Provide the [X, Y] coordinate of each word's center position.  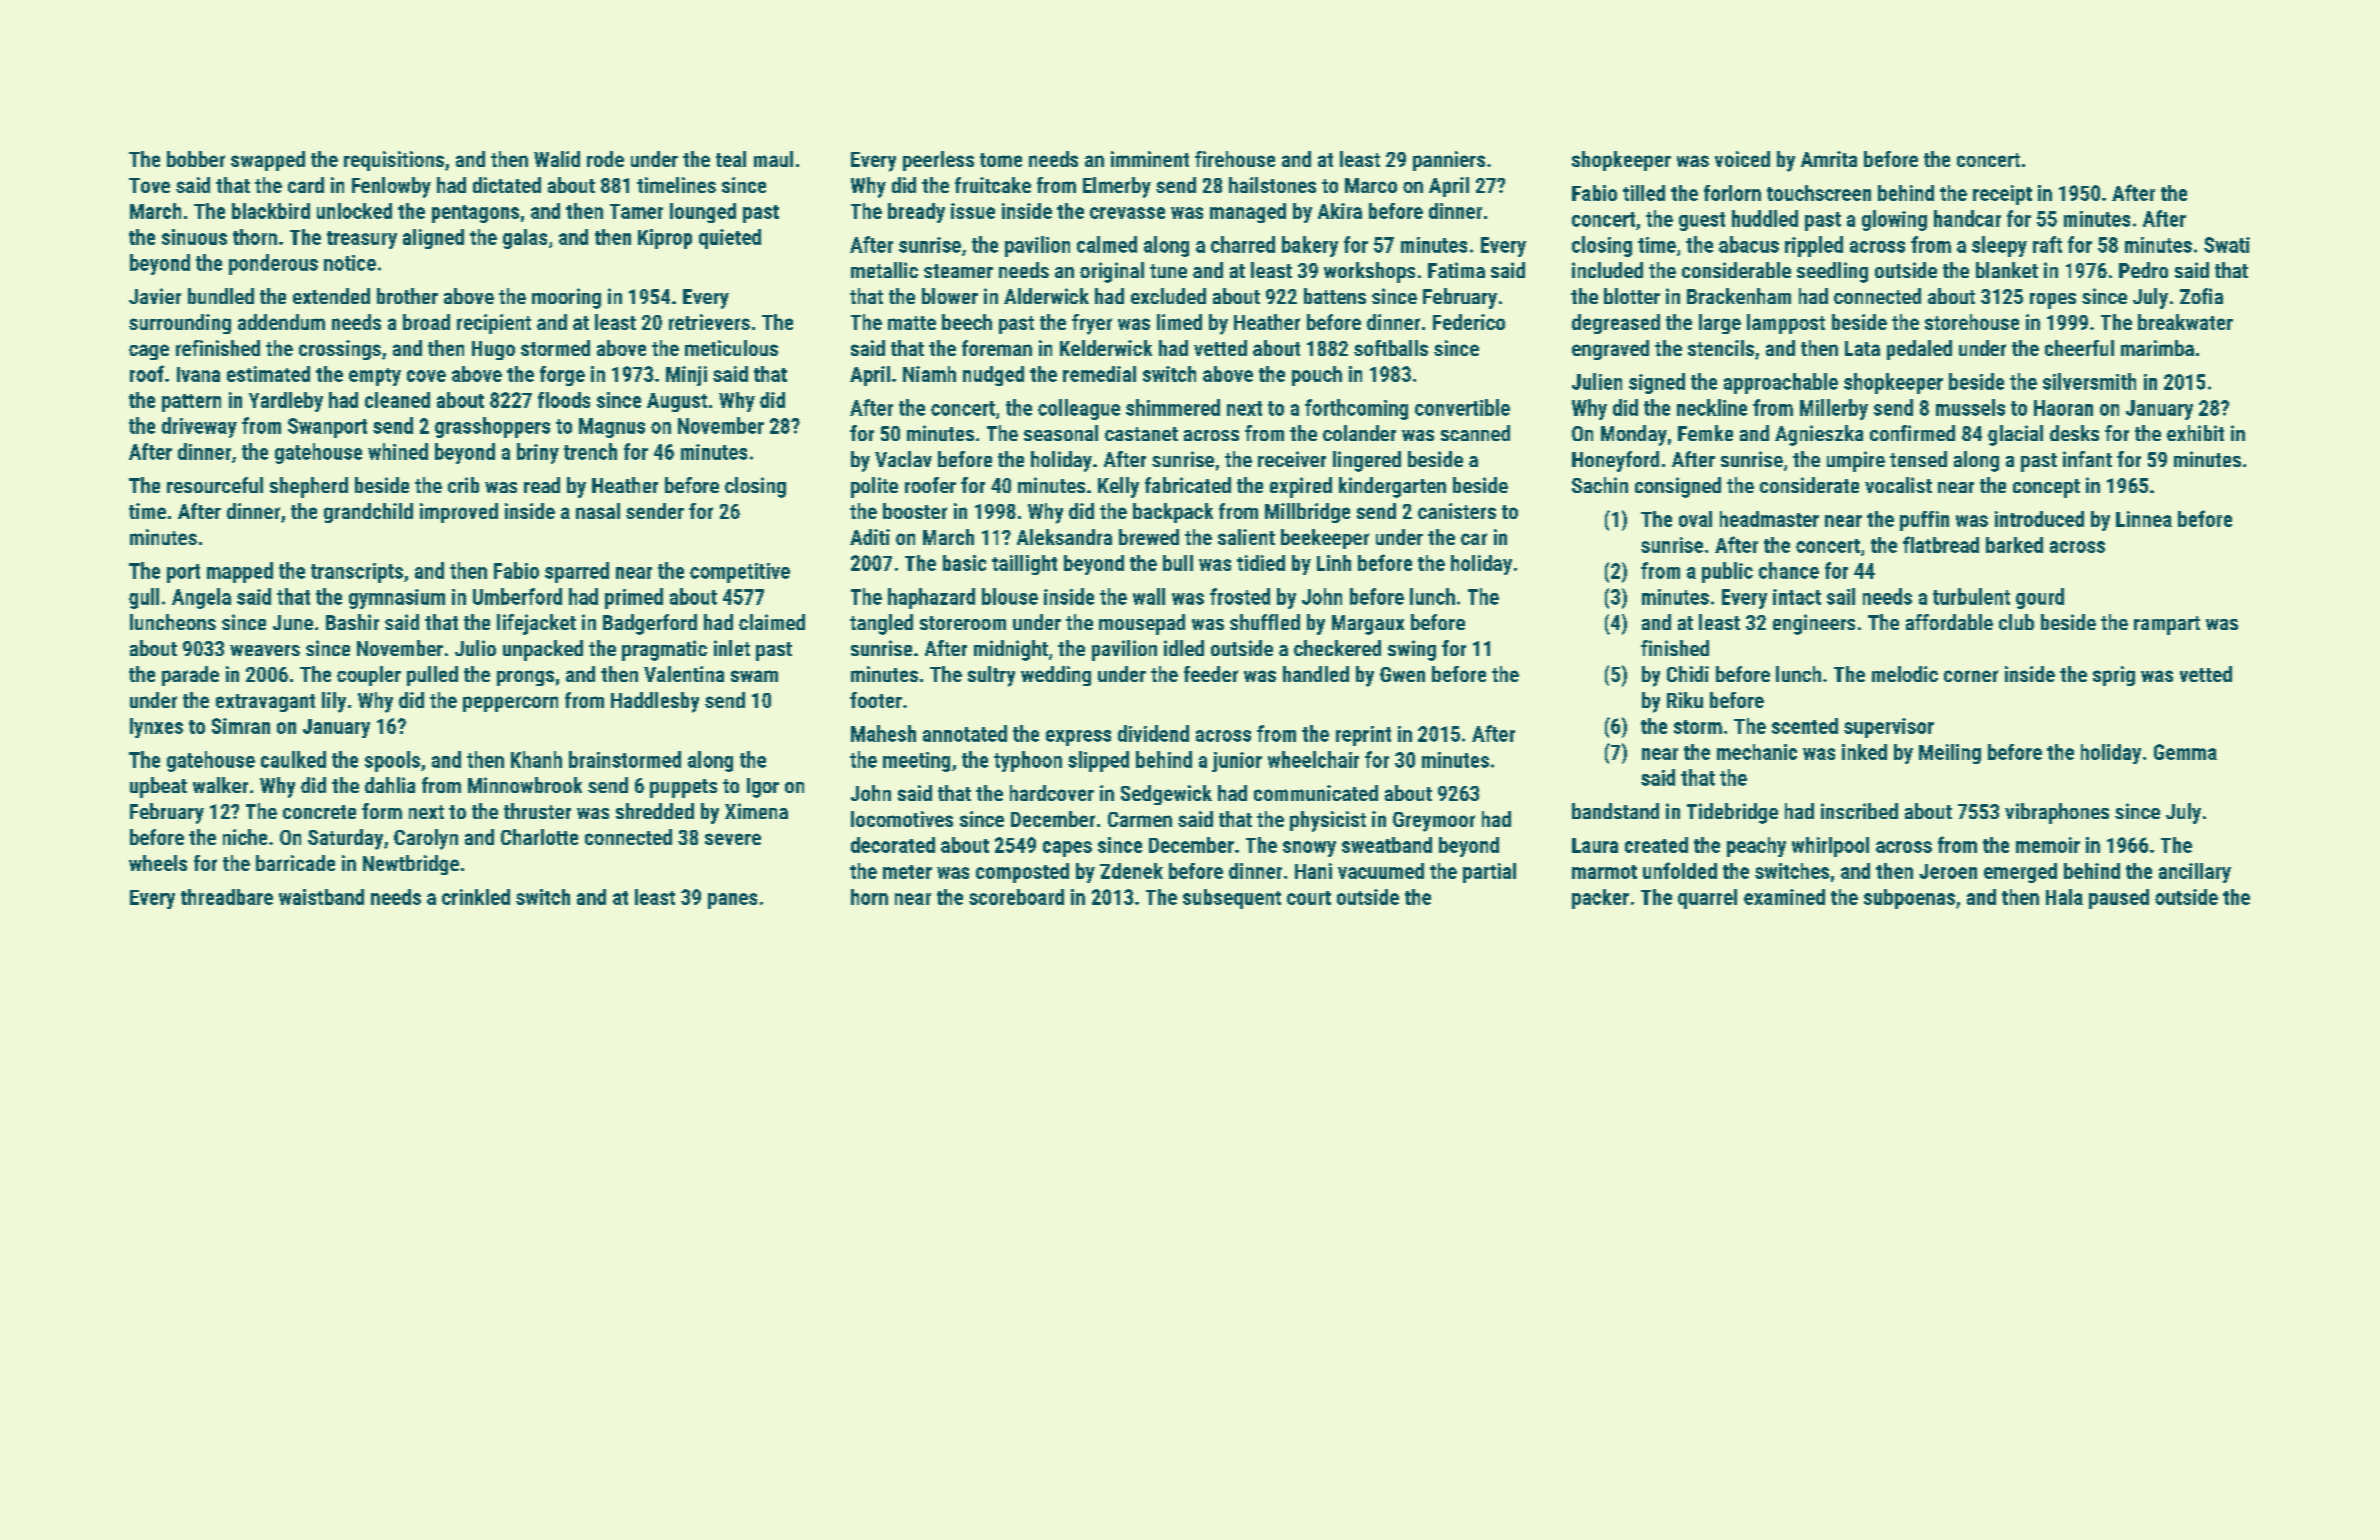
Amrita [1829, 159]
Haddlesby [655, 702]
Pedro [2143, 270]
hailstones [1272, 185]
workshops [1369, 272]
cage [149, 352]
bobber [196, 159]
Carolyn [426, 839]
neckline [1712, 407]
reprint [1363, 736]
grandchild [368, 513]
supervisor [1889, 728]
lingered [1367, 461]
